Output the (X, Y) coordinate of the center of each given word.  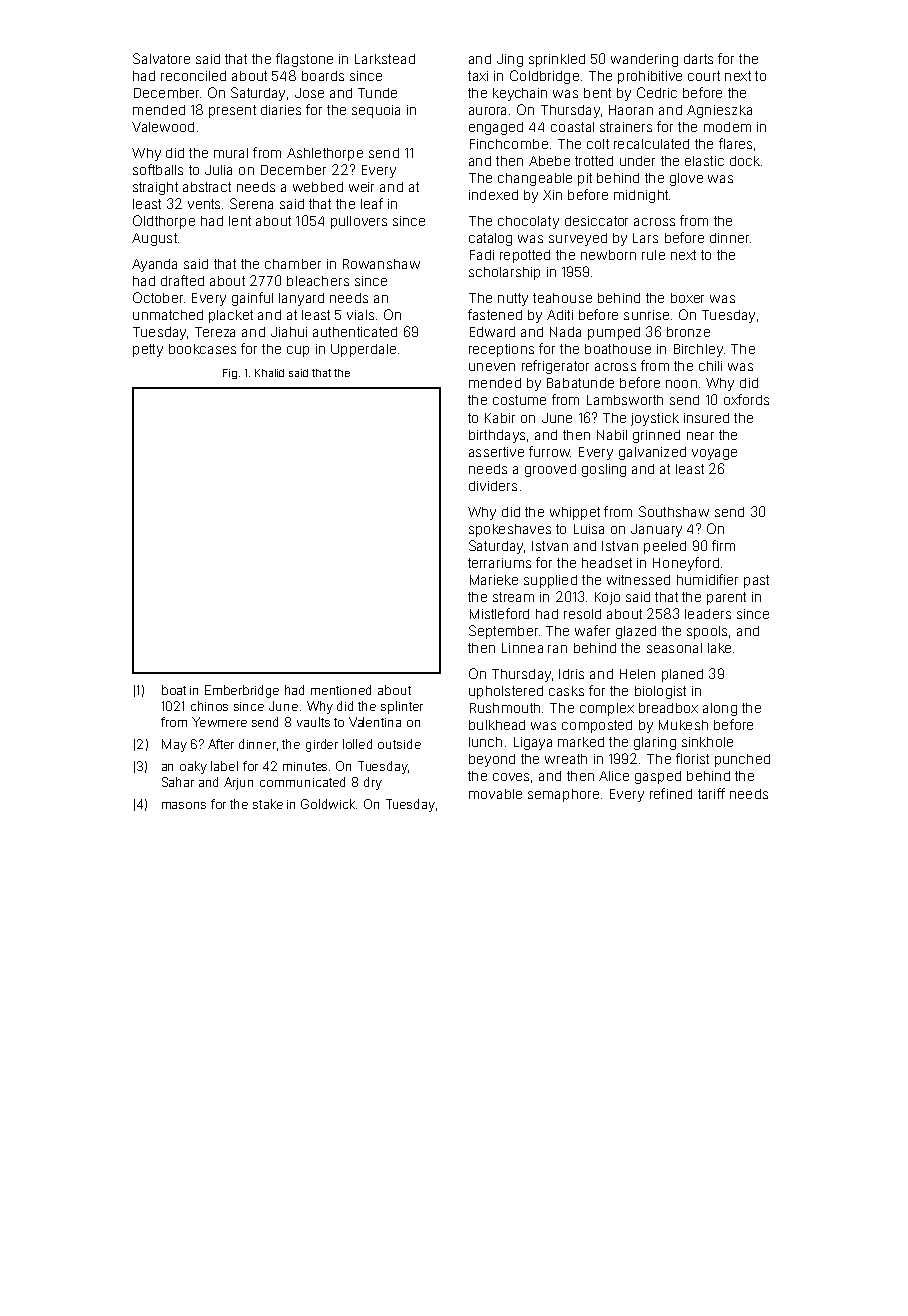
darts (698, 59)
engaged (496, 128)
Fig (230, 374)
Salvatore (161, 58)
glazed (636, 632)
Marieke (494, 580)
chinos (209, 706)
